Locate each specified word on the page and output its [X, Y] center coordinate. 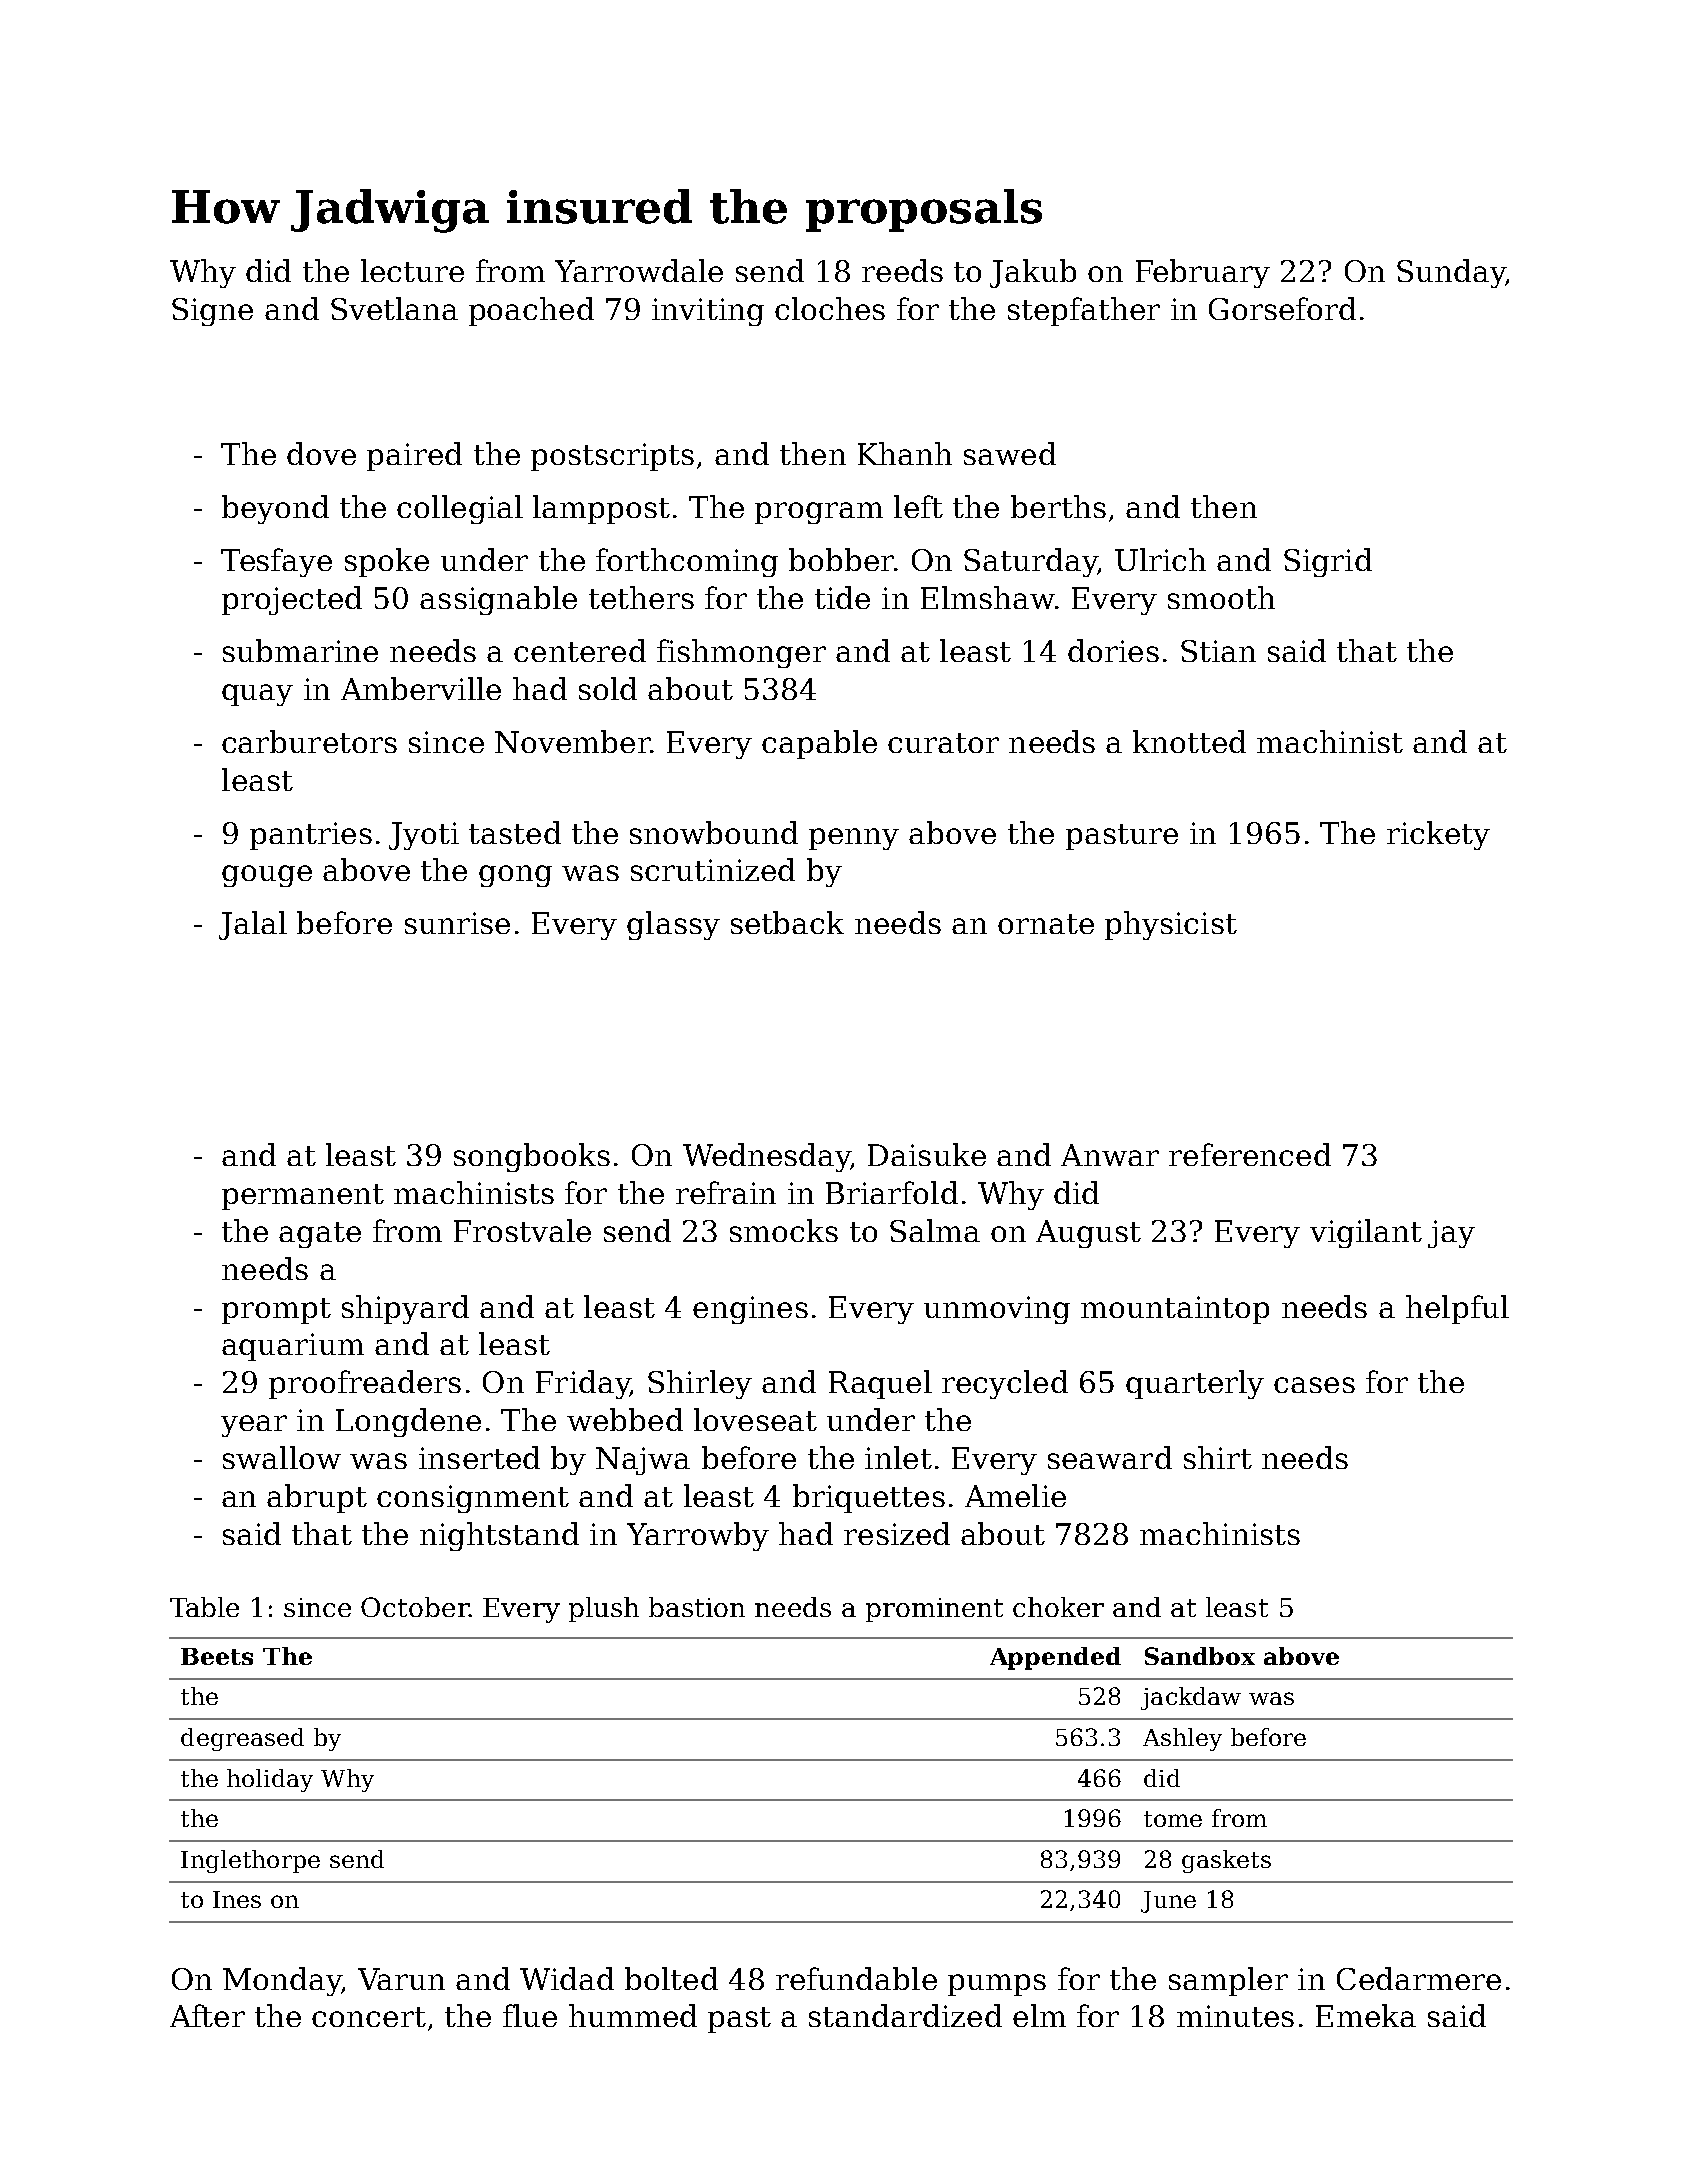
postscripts [612, 457]
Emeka [1366, 2015]
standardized [905, 2015]
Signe [212, 312]
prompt [276, 1311]
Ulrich [1160, 559]
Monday [282, 1981]
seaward [1110, 1457]
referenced [1250, 1154]
